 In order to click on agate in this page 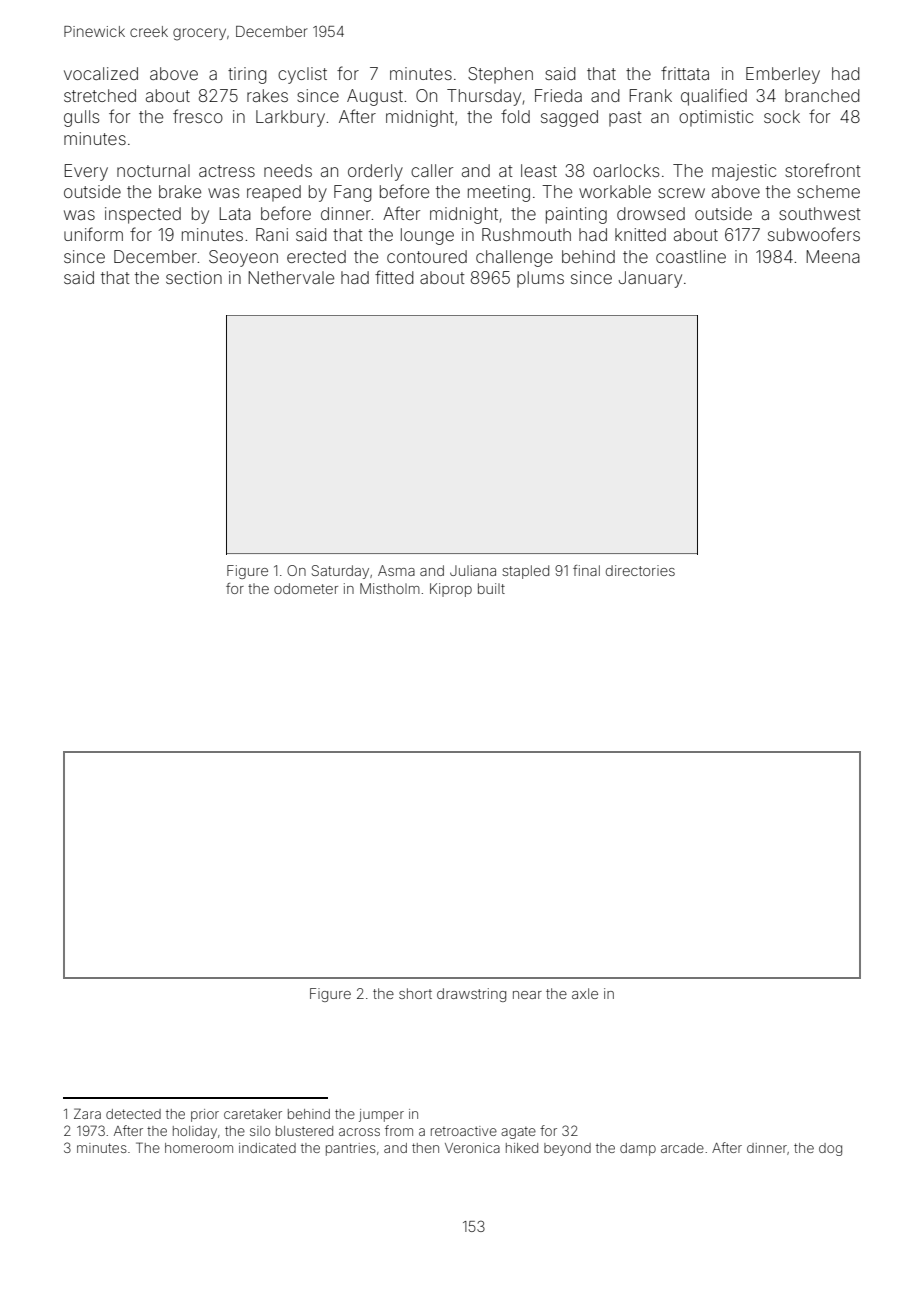, I will do `click(518, 1133)`.
